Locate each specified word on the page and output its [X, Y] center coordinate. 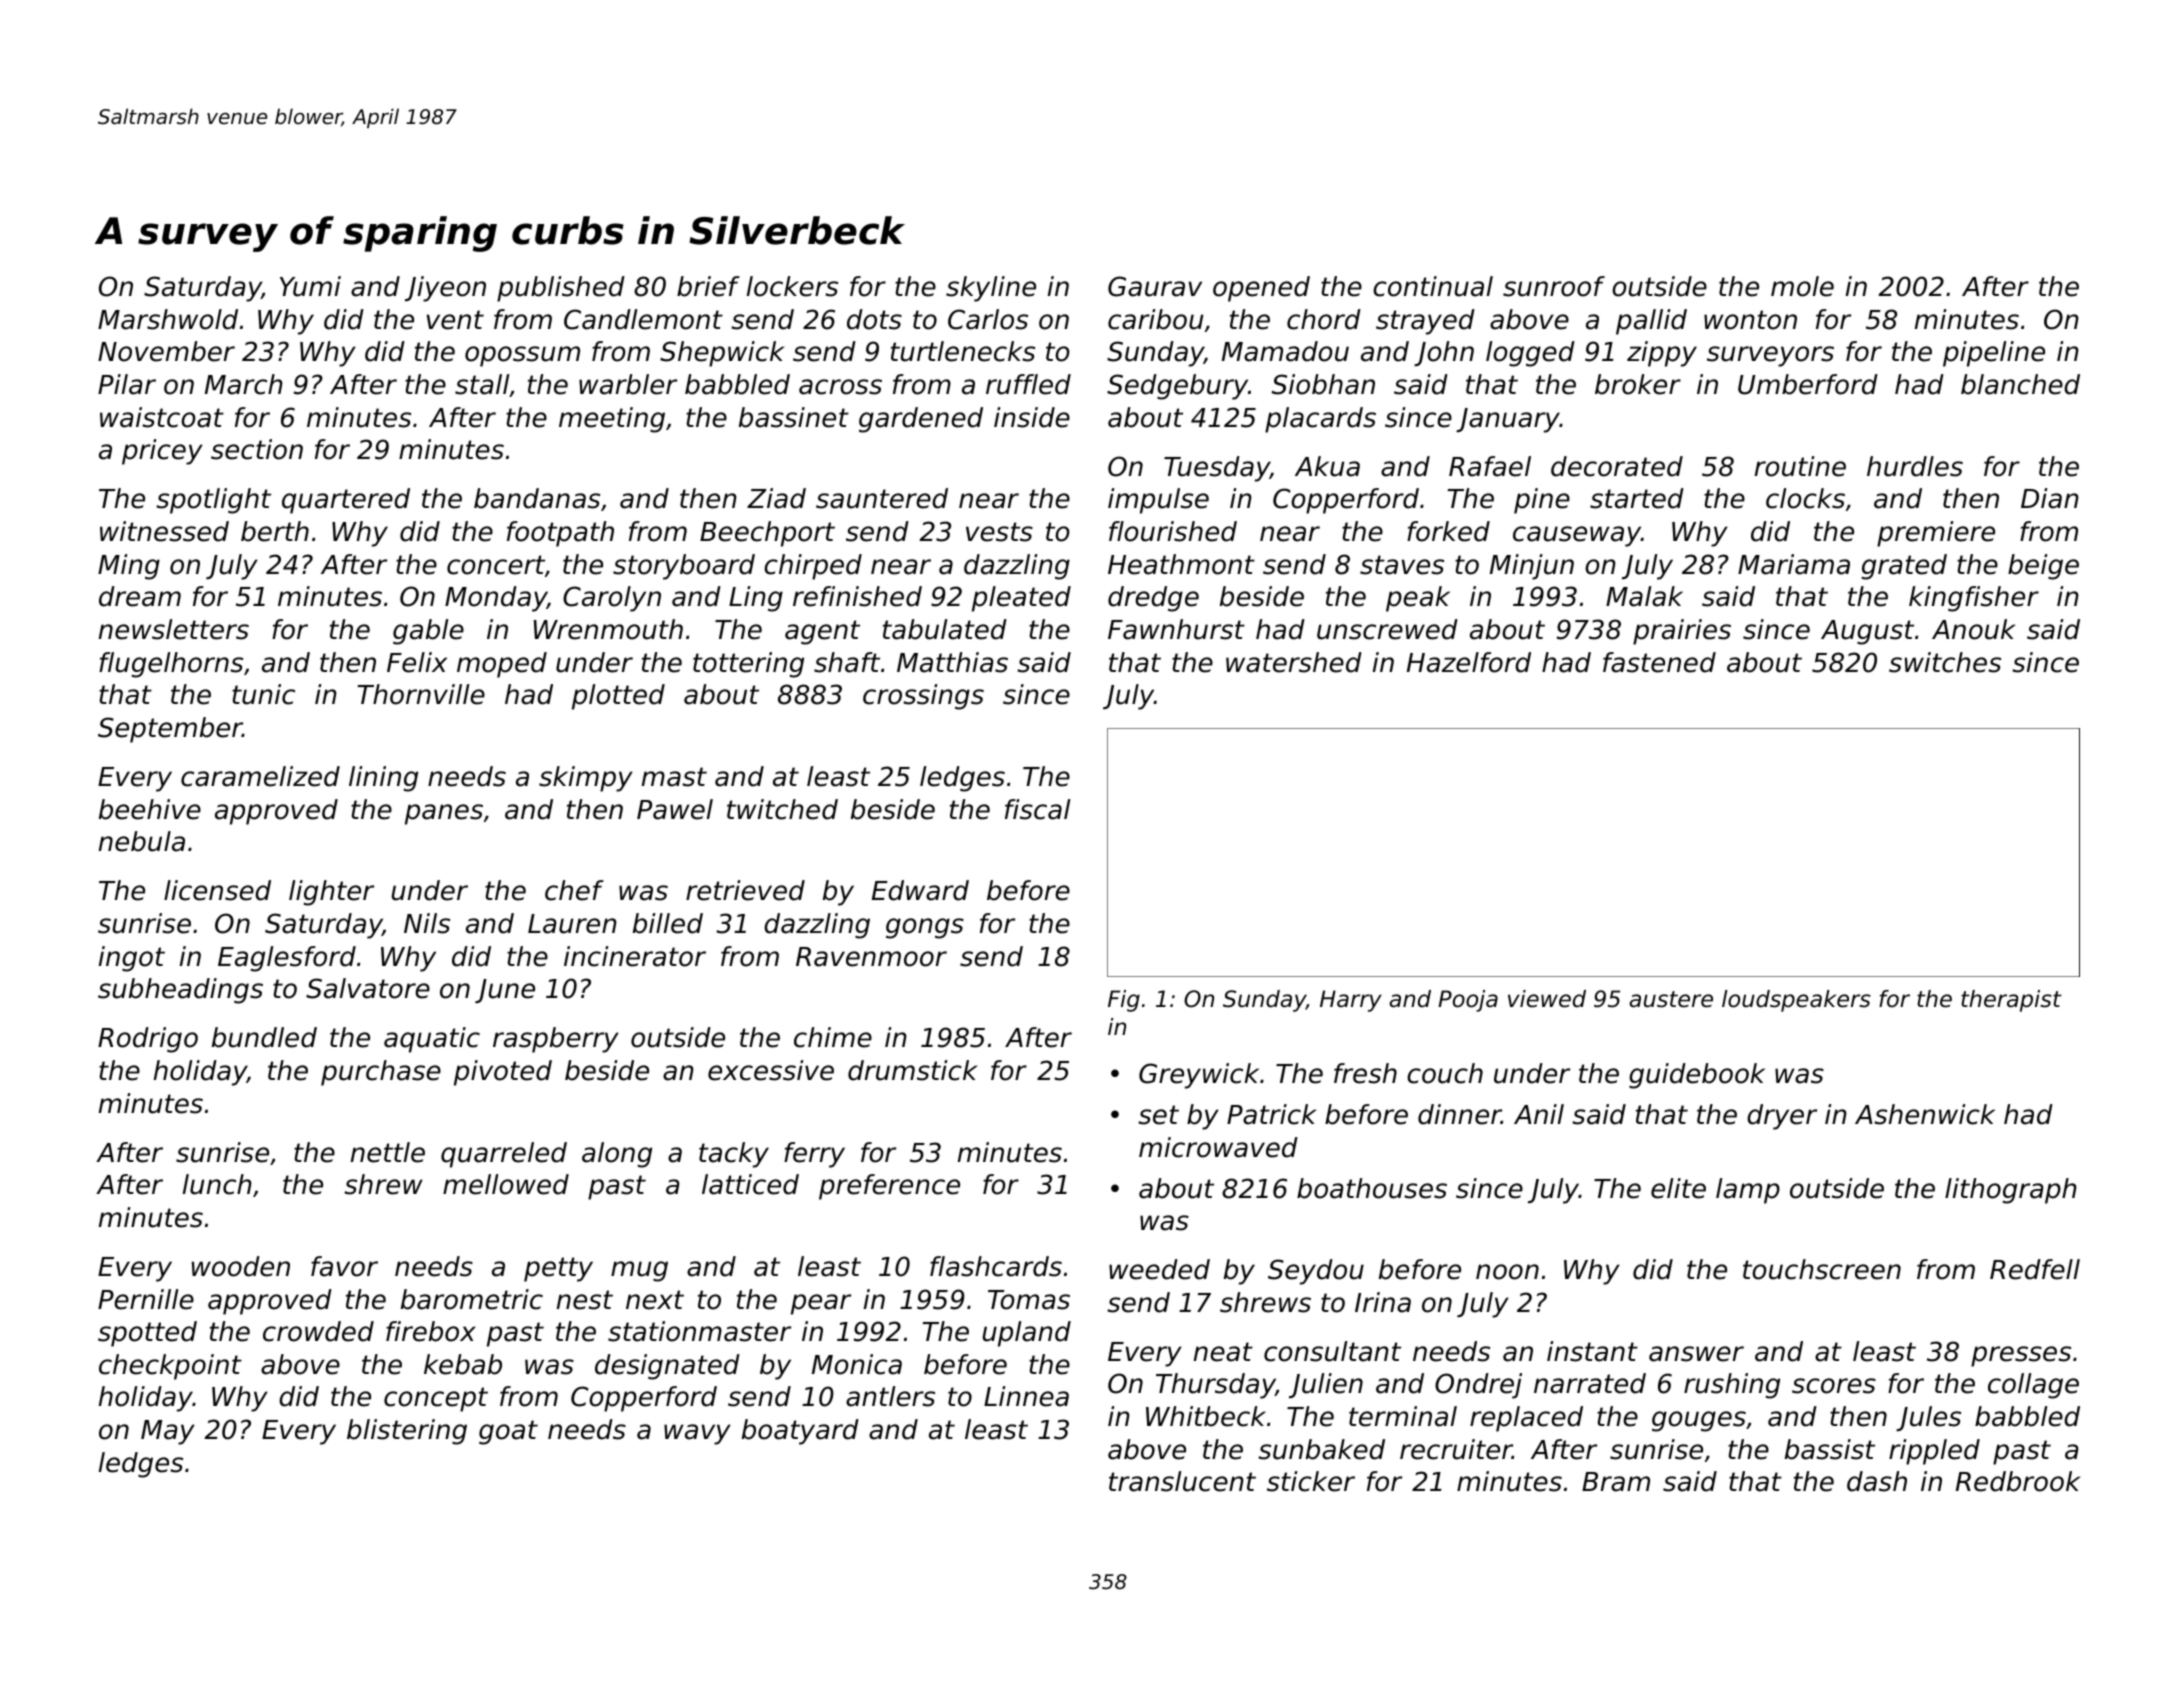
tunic [263, 694]
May [168, 1432]
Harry [1351, 1001]
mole [1802, 286]
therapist [2011, 1001]
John [1444, 353]
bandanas [537, 498]
